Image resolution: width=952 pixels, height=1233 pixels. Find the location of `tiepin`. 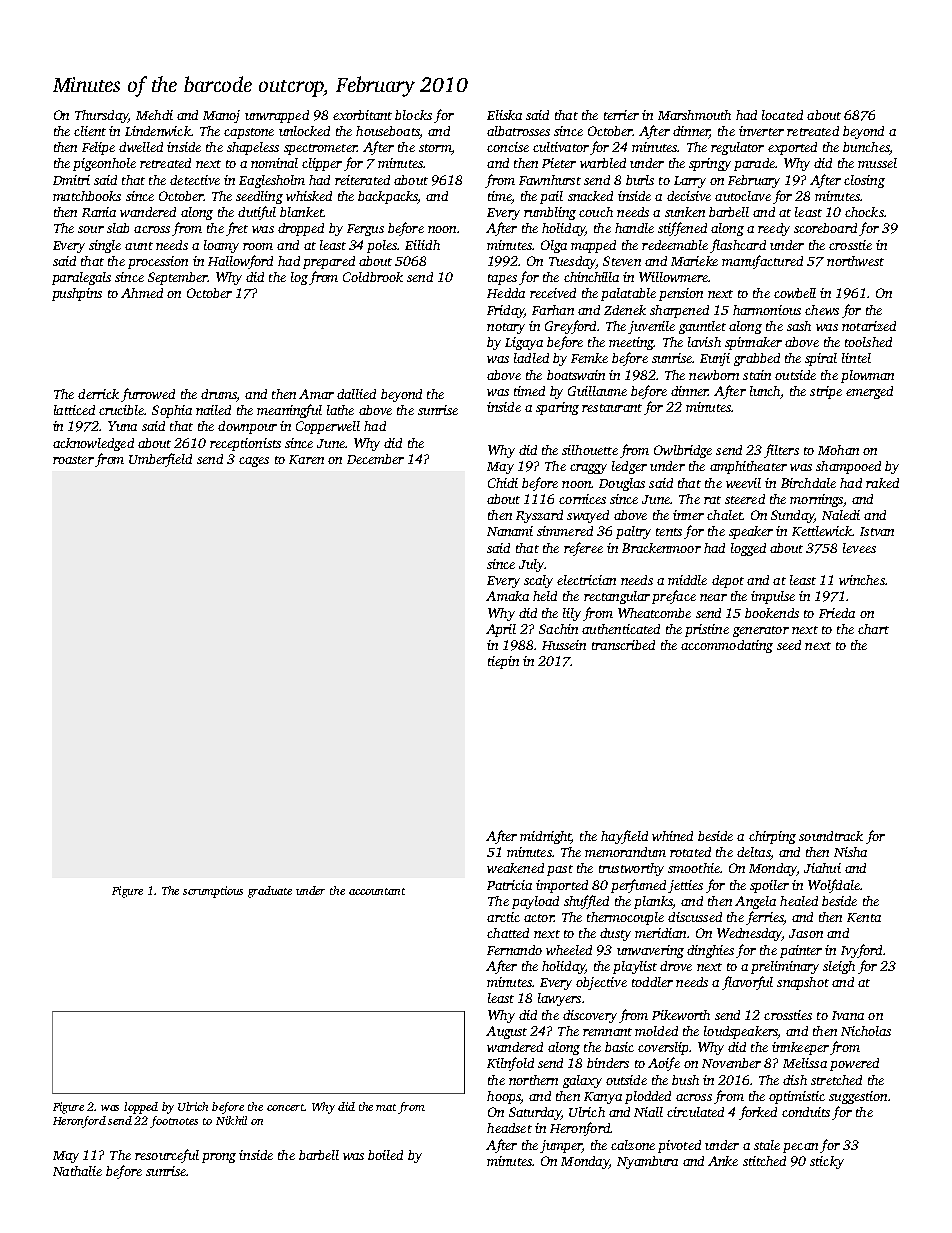

tiepin is located at coordinates (503, 662).
